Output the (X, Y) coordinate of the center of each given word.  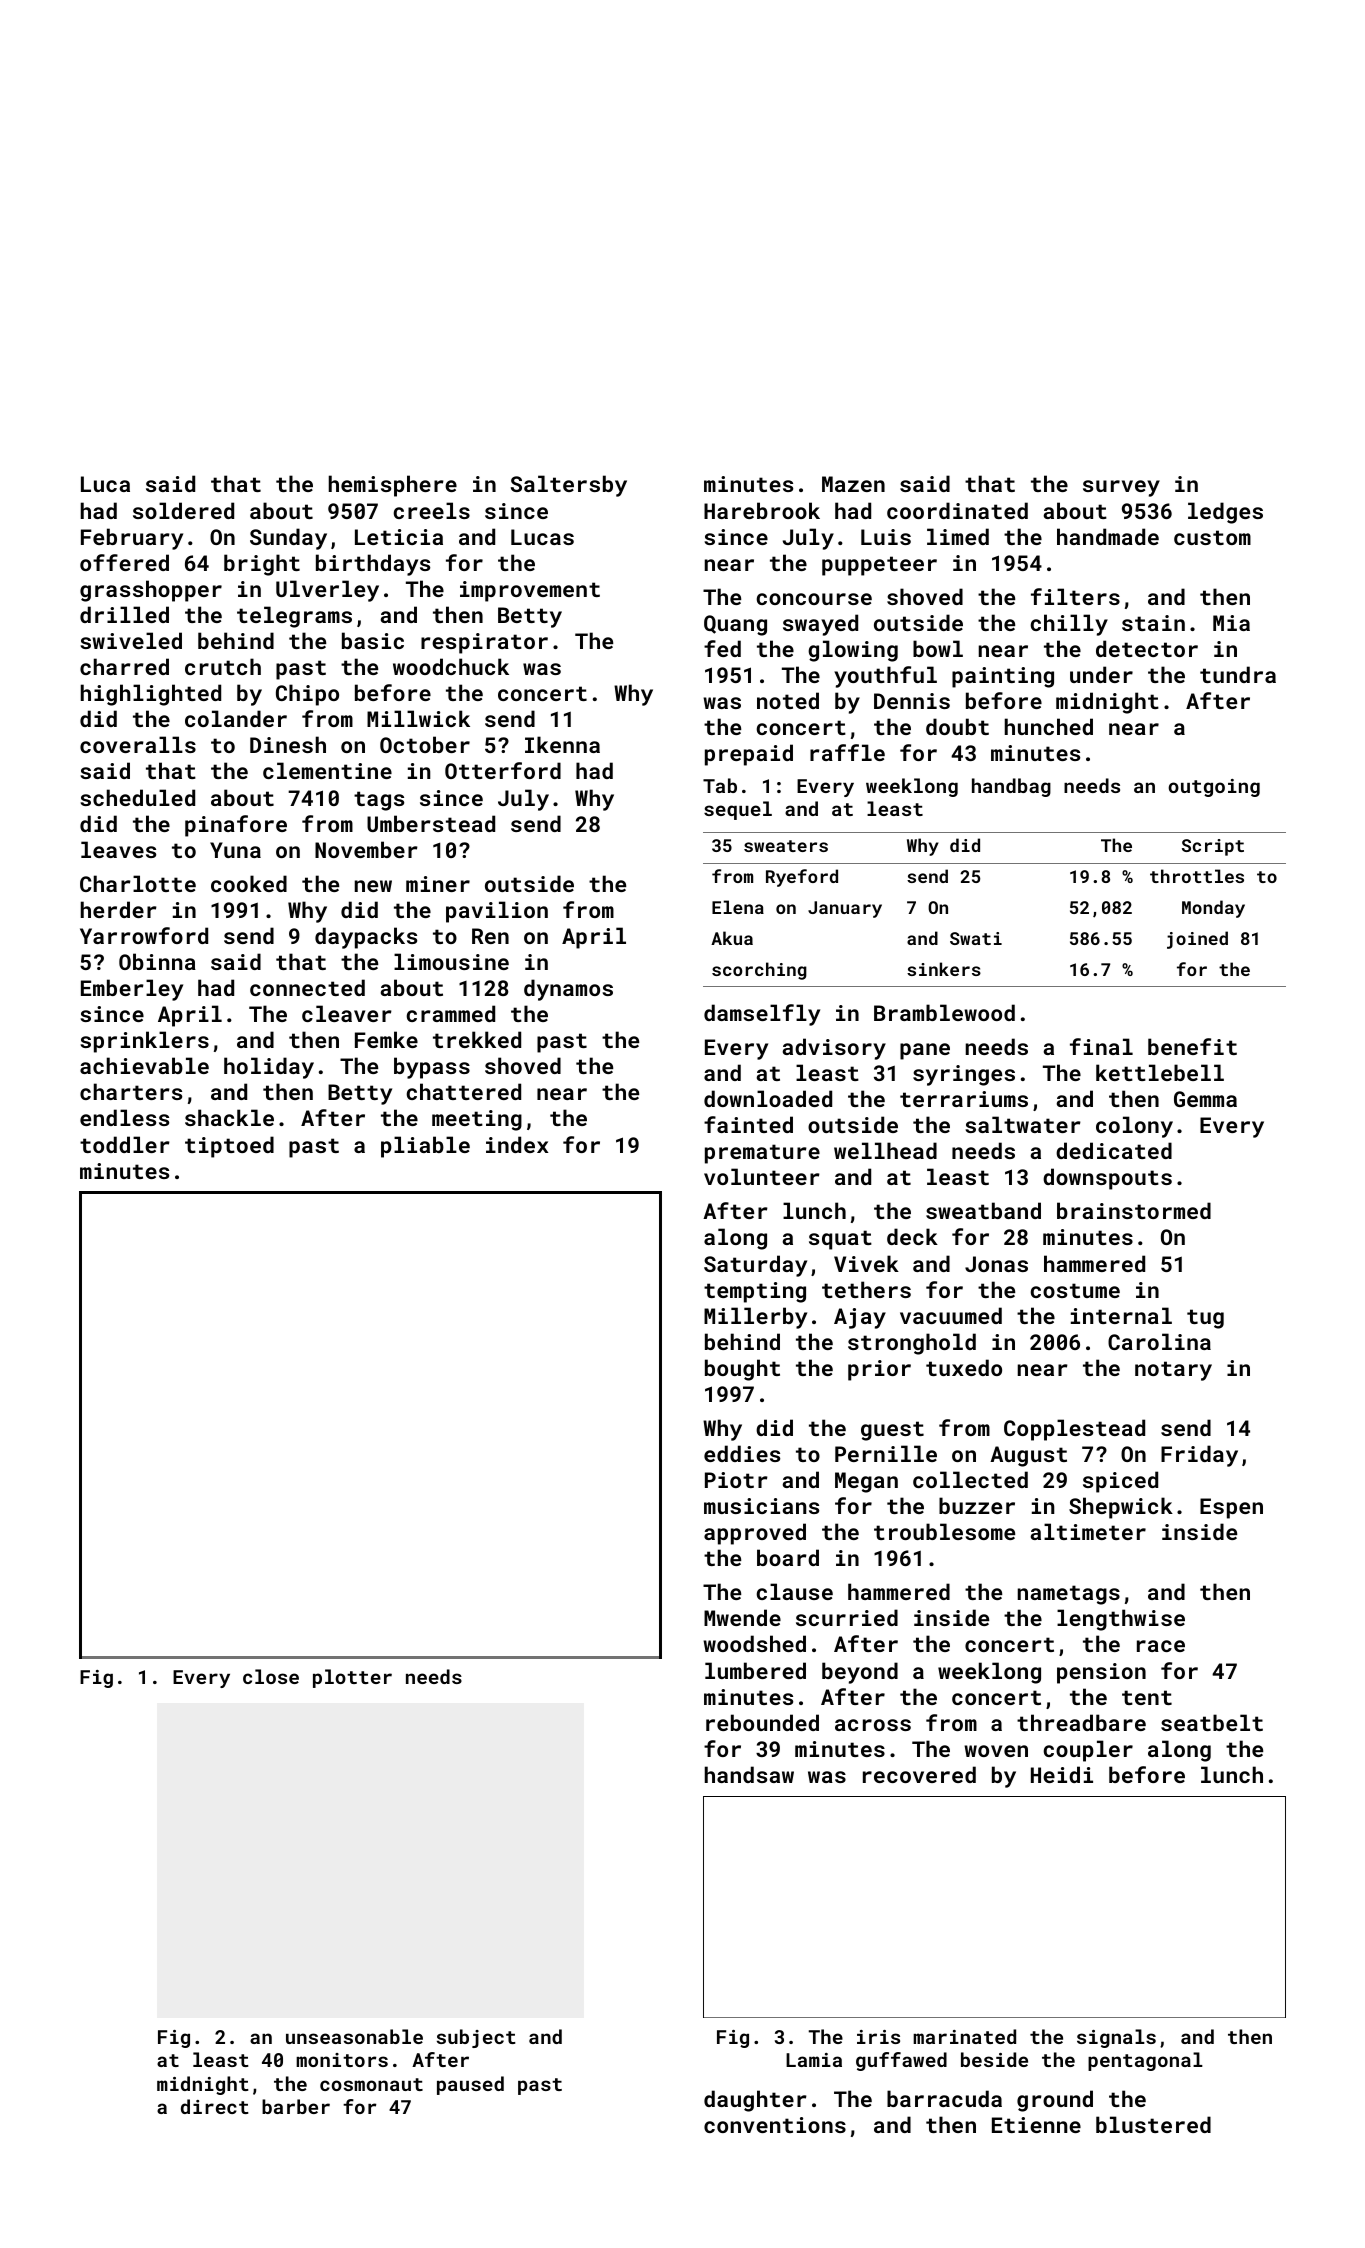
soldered (183, 510)
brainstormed (1134, 1210)
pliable (425, 1147)
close (271, 1676)
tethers (866, 1289)
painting (1003, 677)
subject (476, 2038)
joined (1197, 940)
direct (215, 2106)
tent (1147, 1697)
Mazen (853, 484)
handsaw (749, 1774)
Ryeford (802, 878)
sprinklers (144, 1042)
